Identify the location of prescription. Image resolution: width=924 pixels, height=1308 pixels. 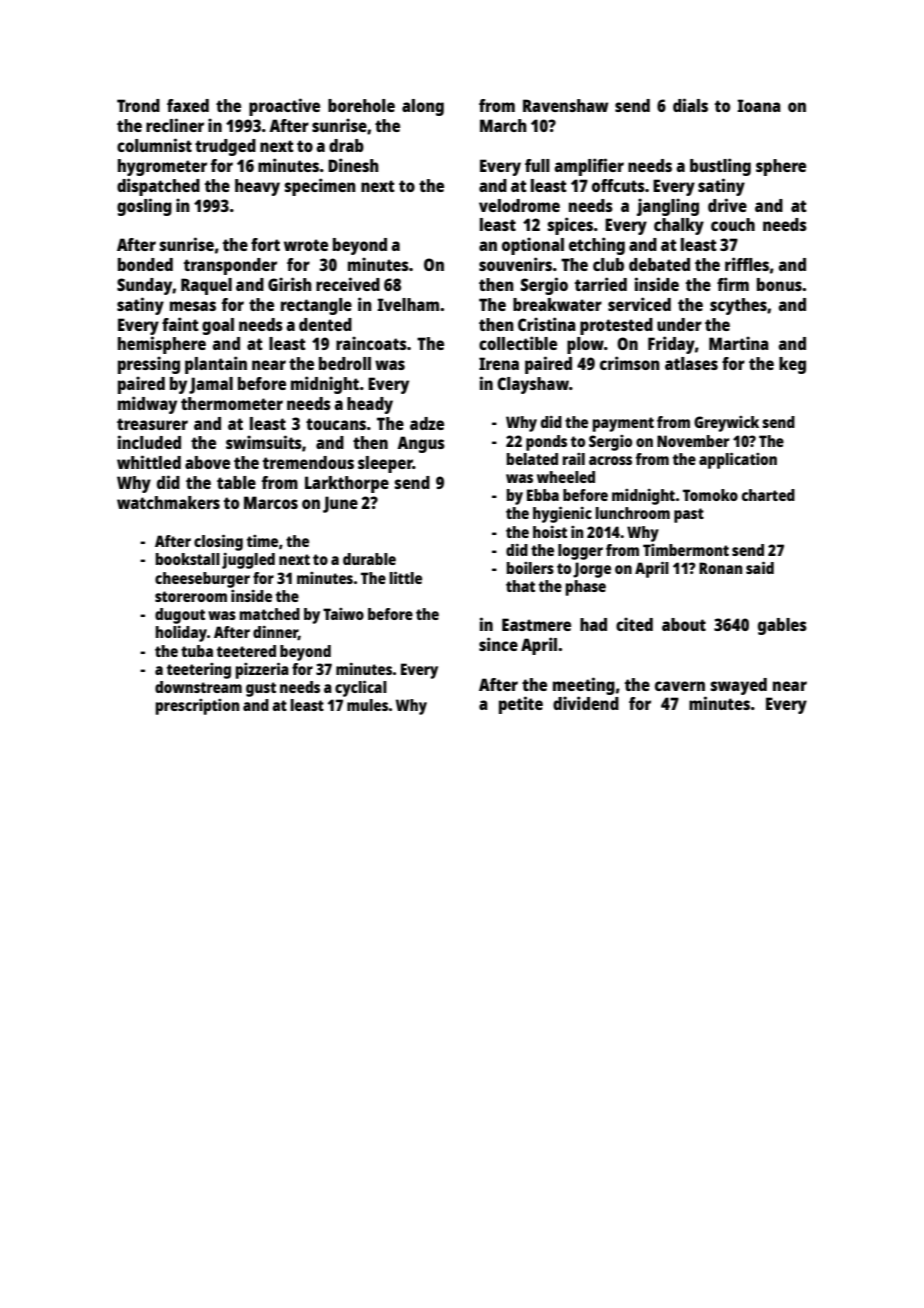
(197, 707).
